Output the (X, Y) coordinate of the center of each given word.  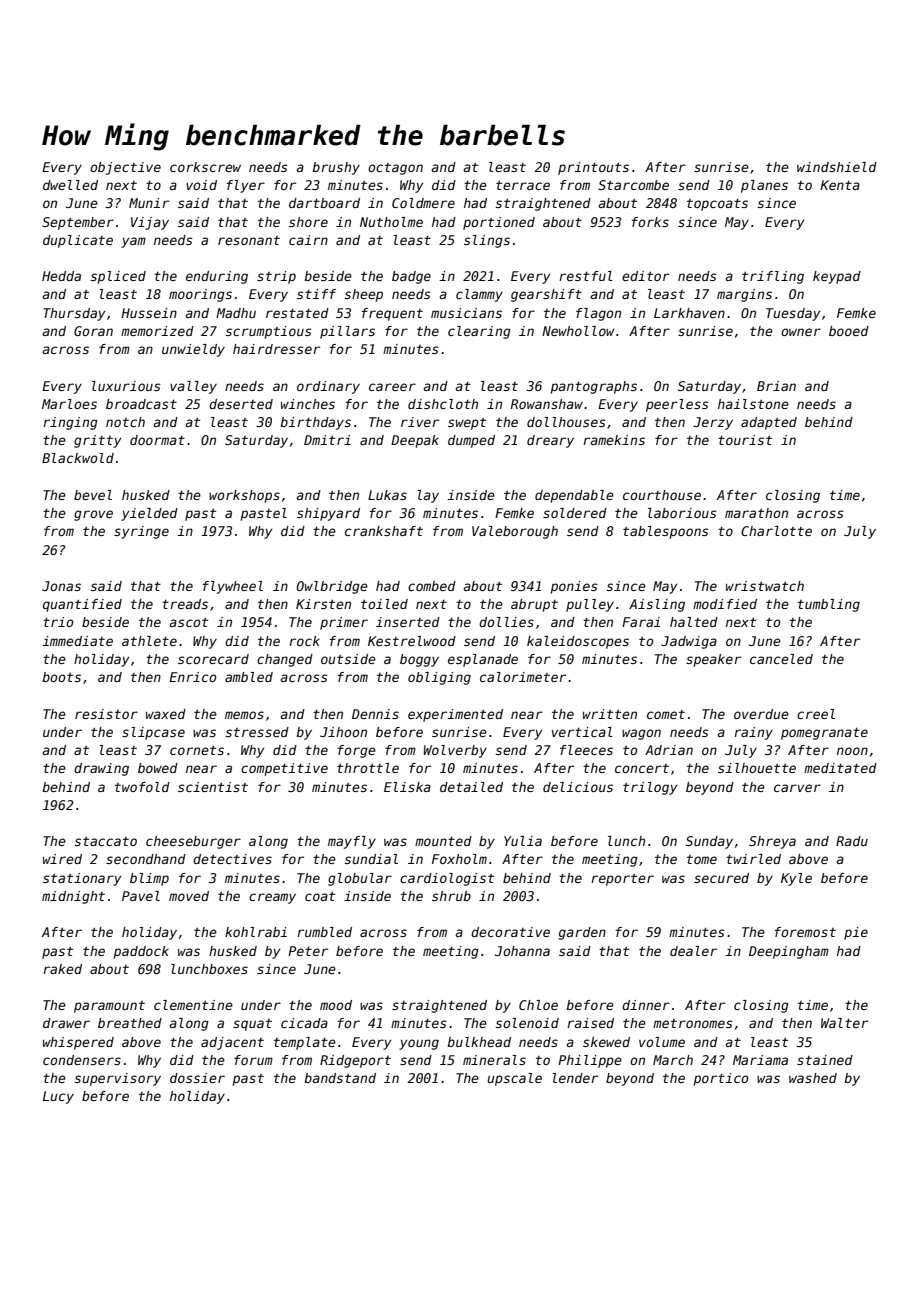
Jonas (61, 586)
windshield (837, 167)
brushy (336, 168)
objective (125, 168)
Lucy (58, 1097)
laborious (682, 513)
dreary (550, 441)
